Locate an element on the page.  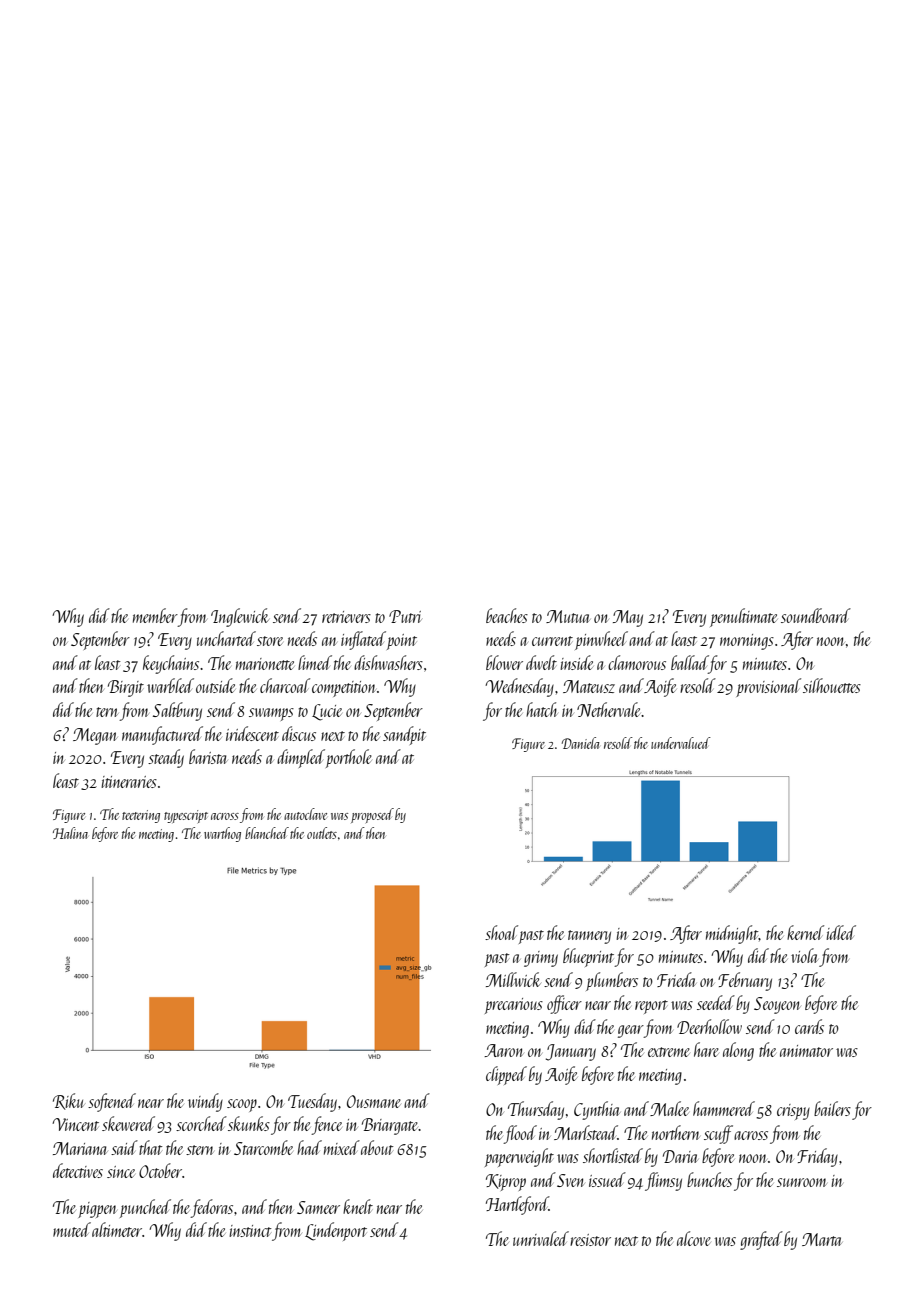
Daniela is located at coordinates (580, 743).
